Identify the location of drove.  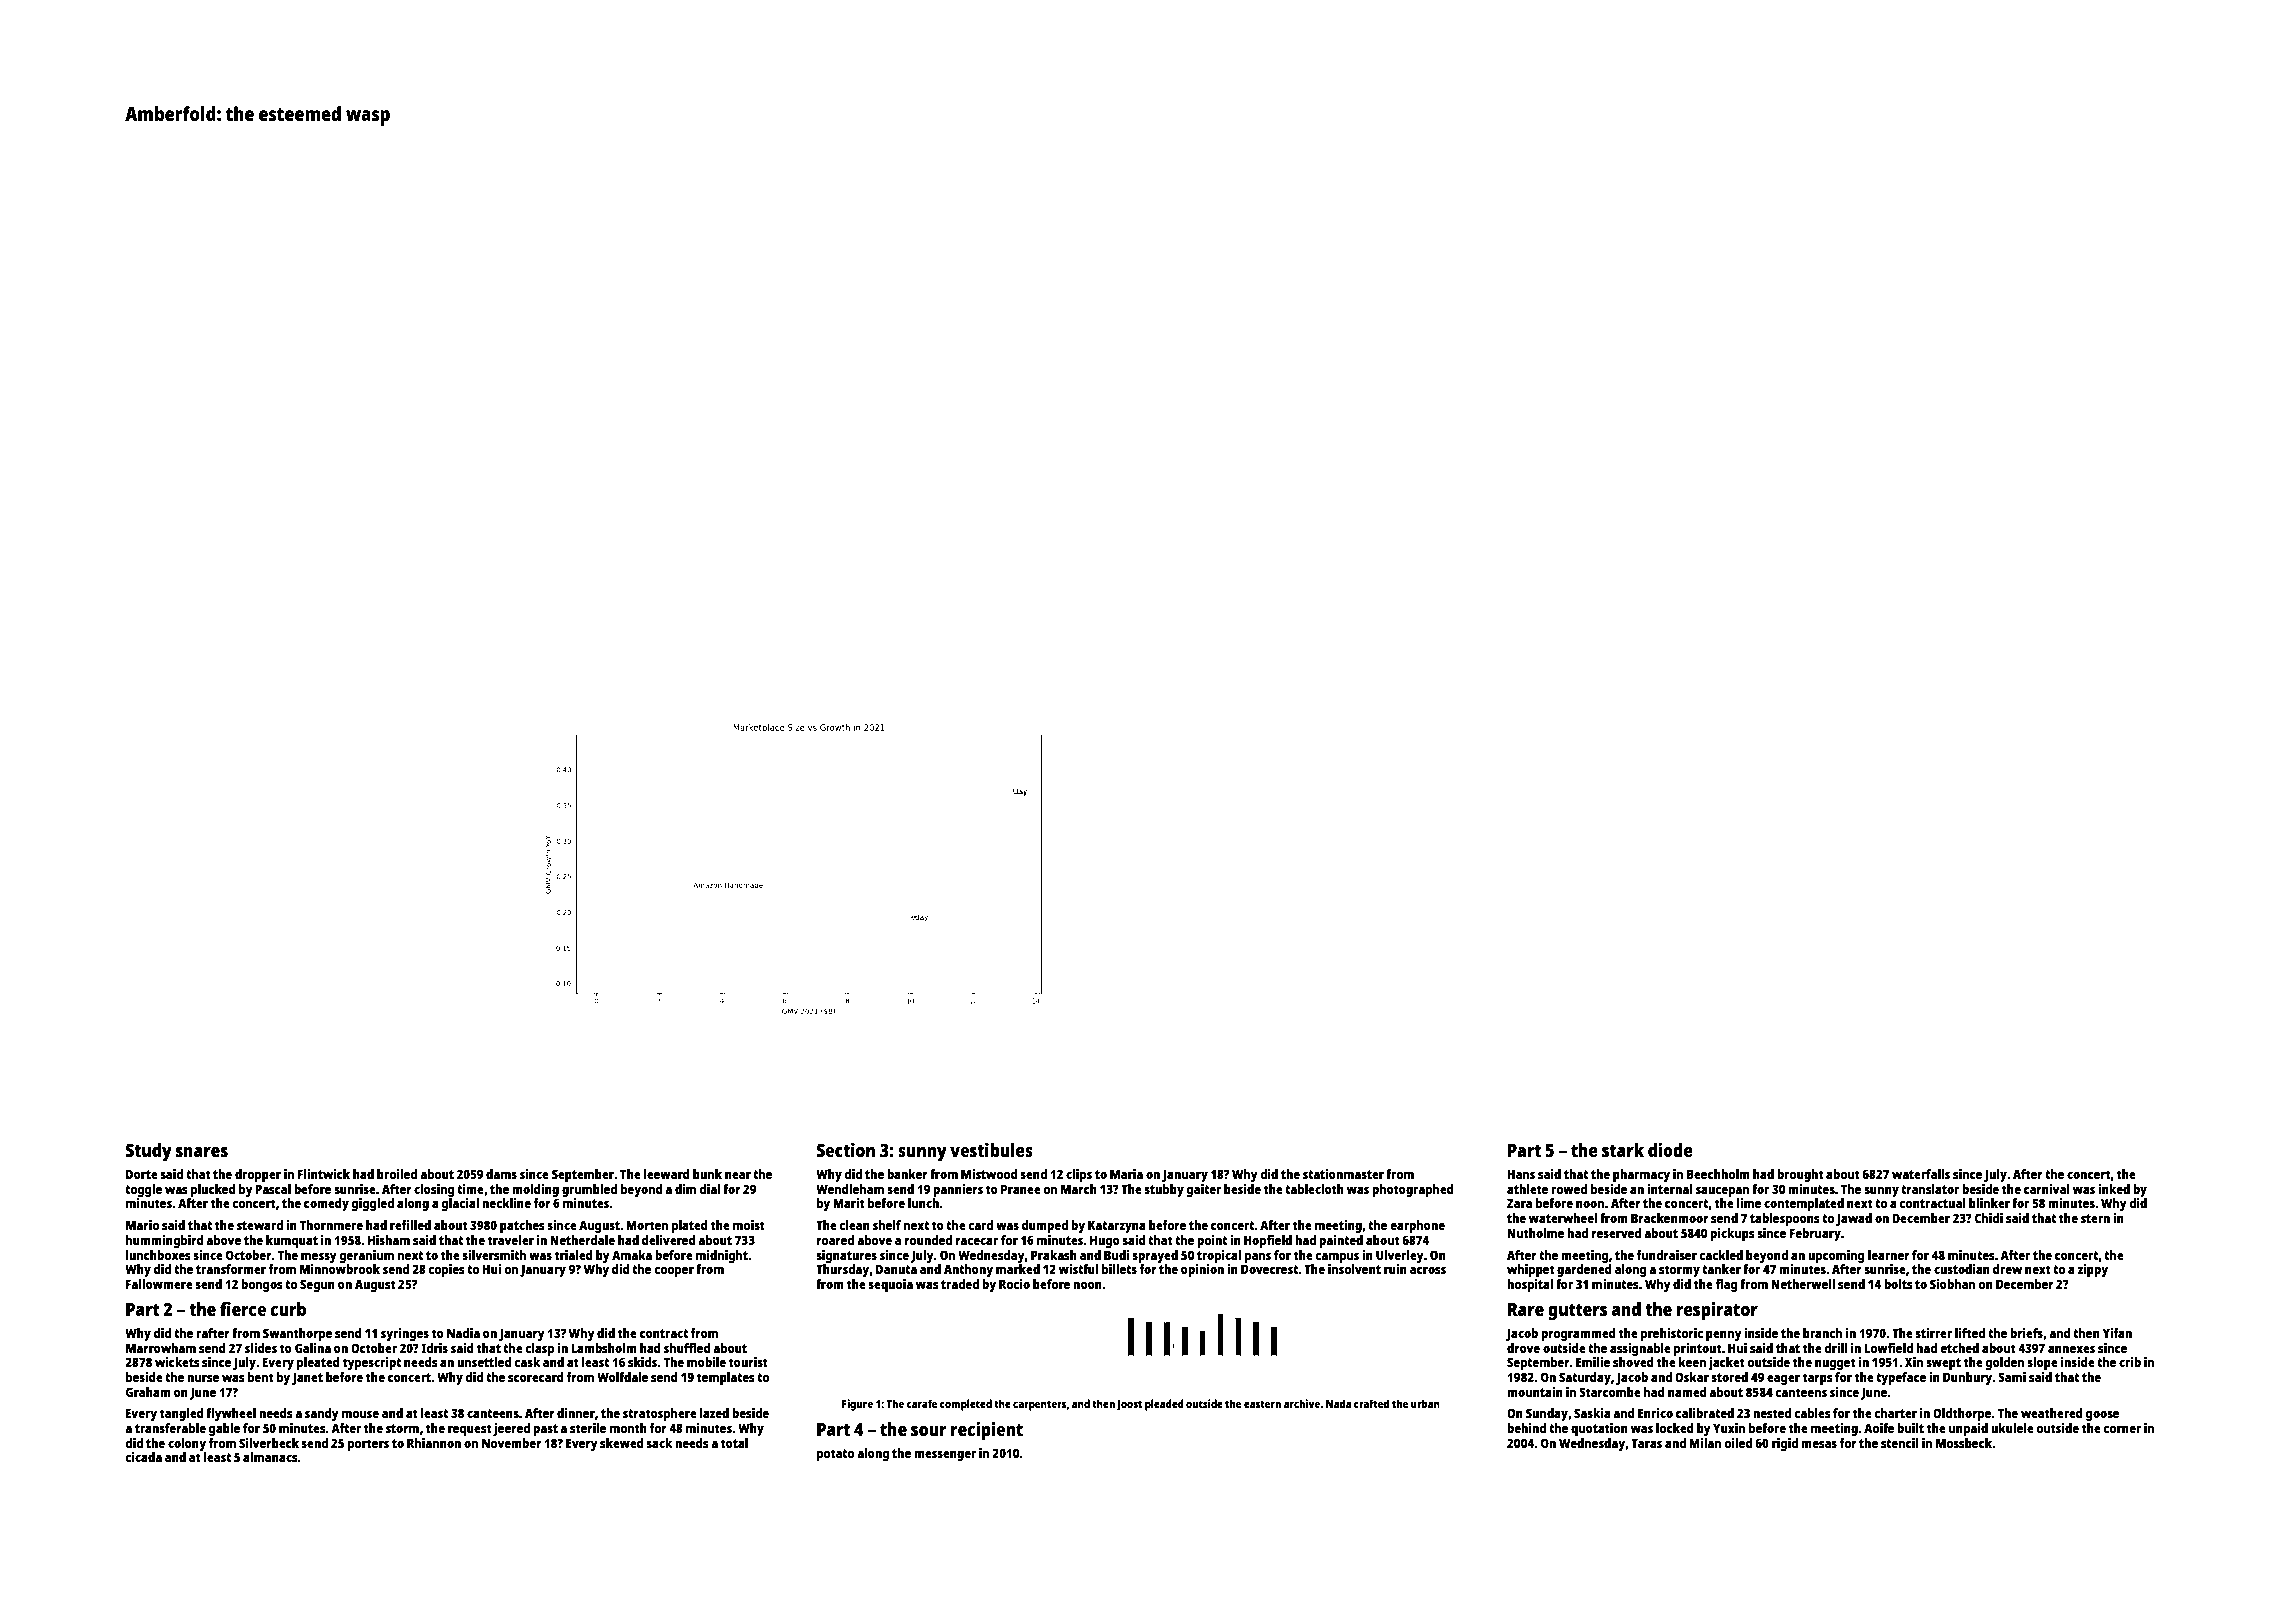
(1523, 1348).
